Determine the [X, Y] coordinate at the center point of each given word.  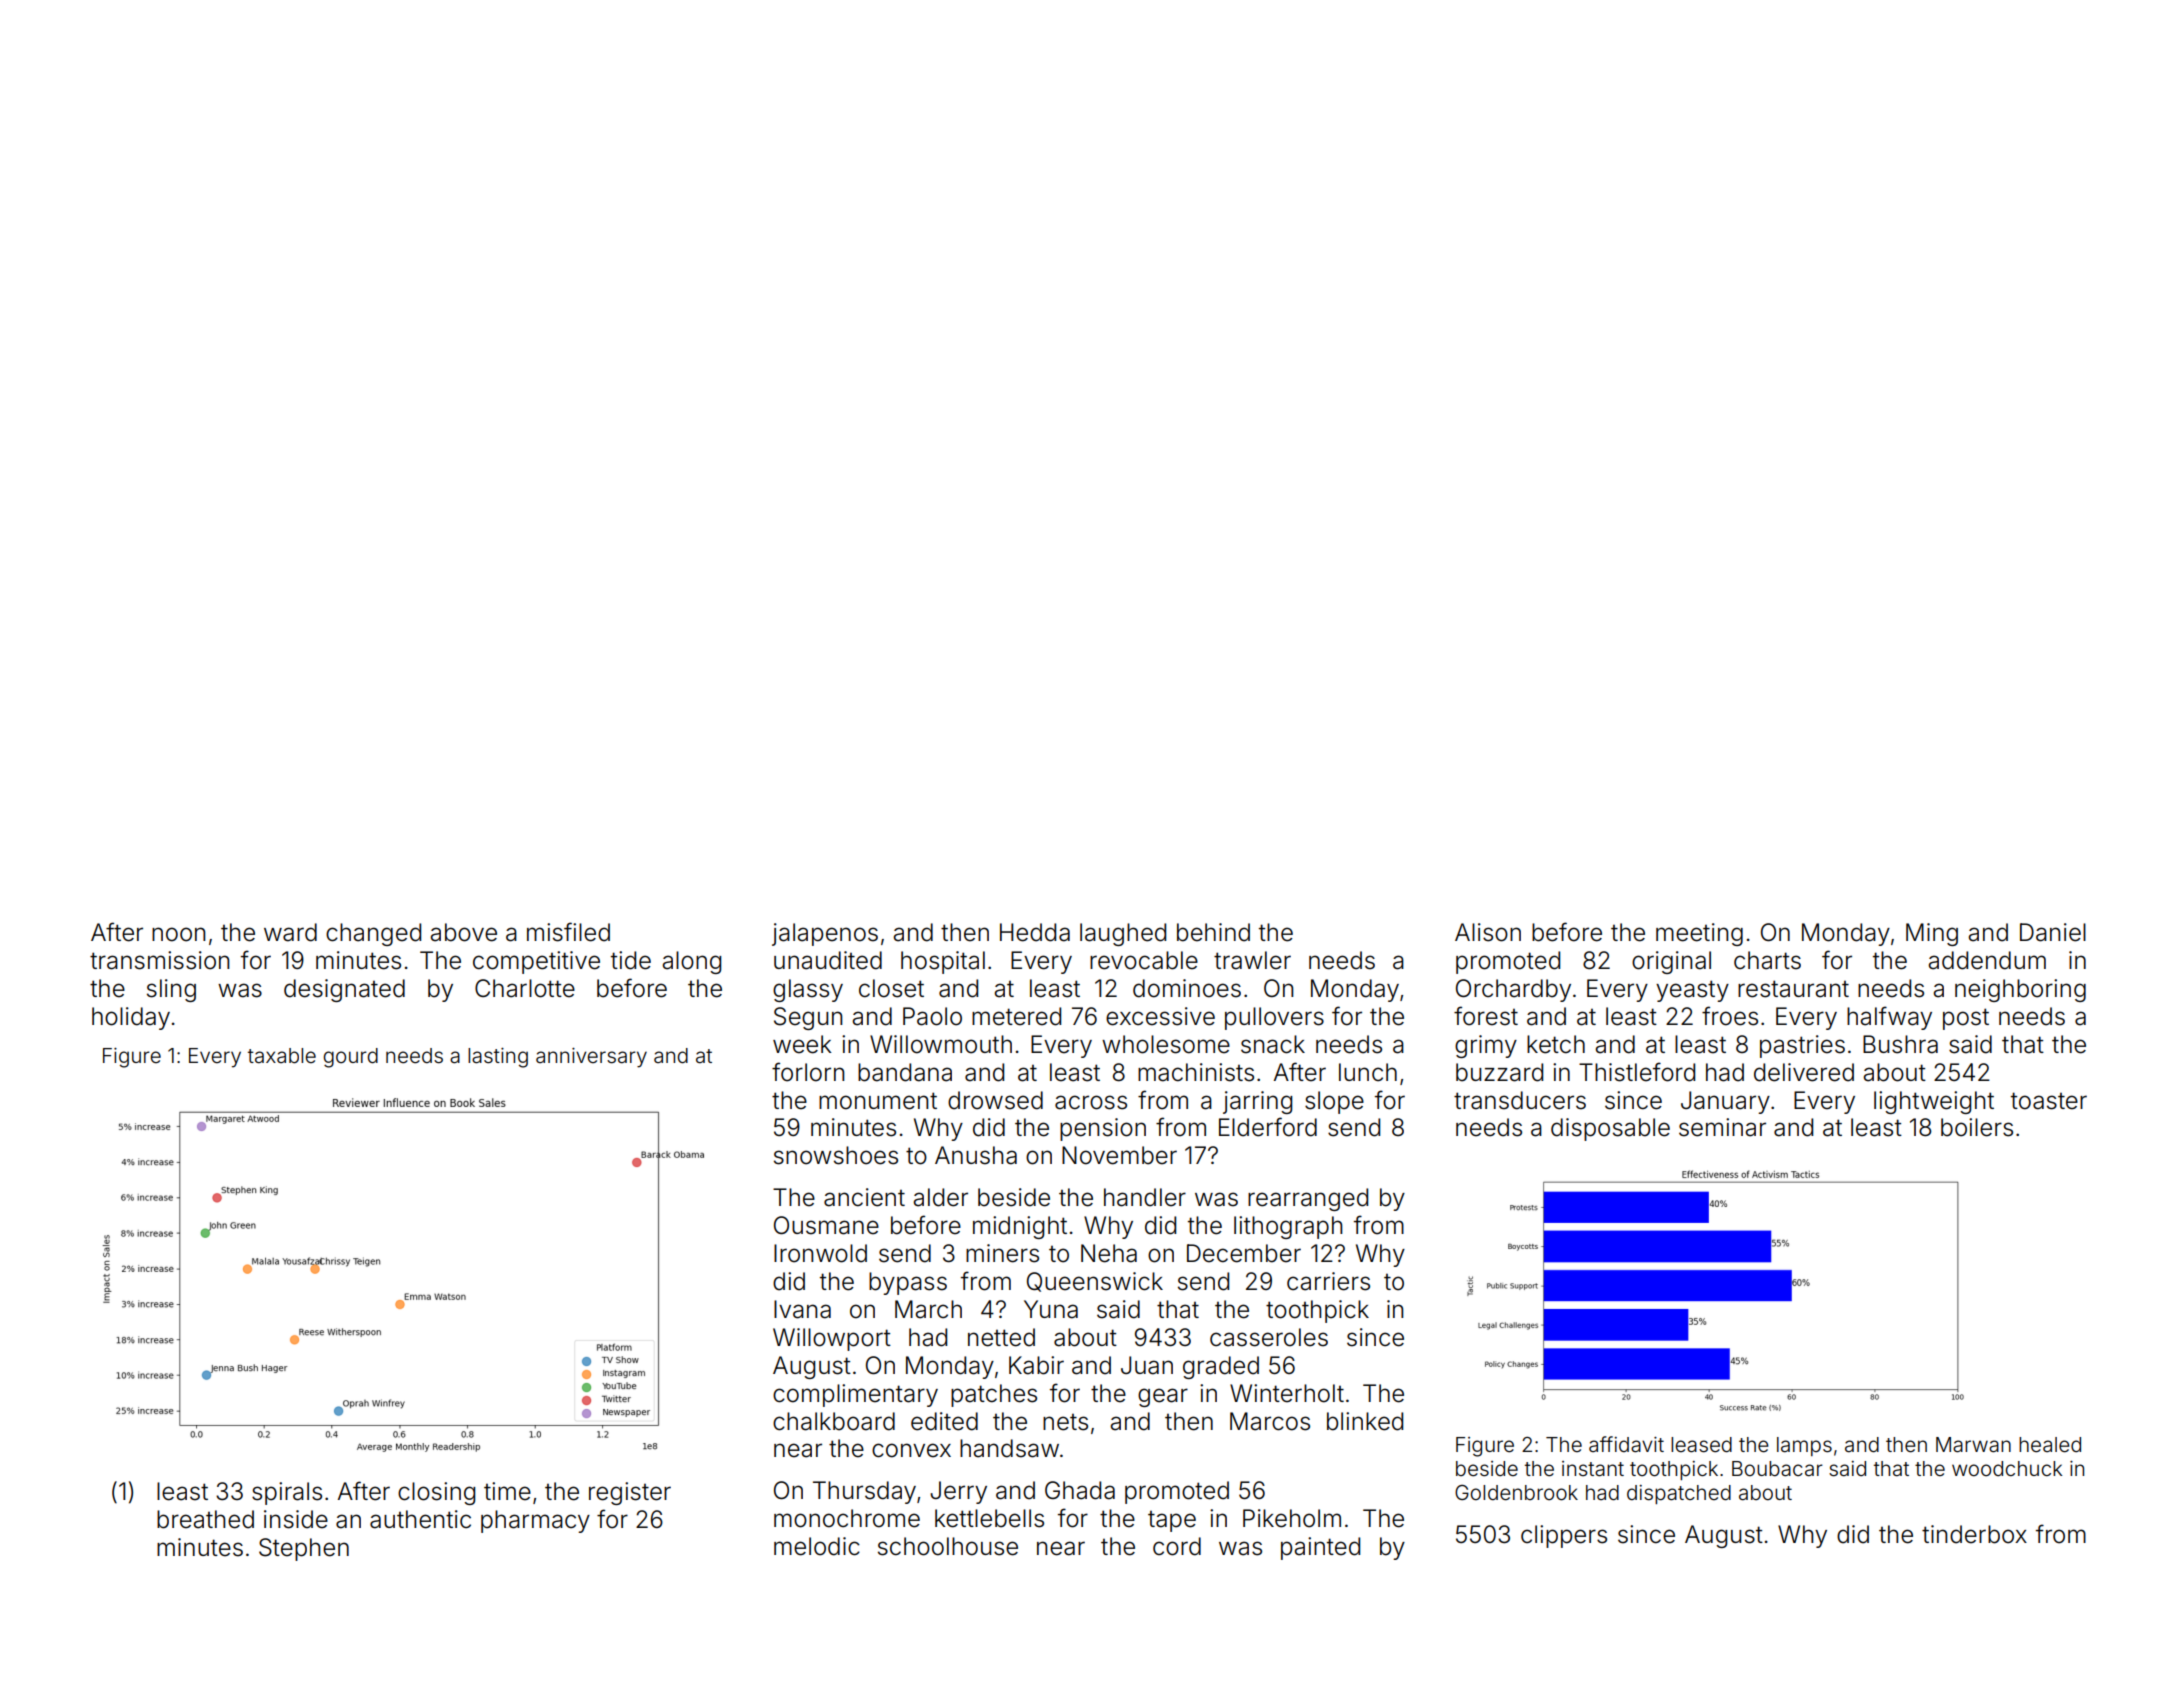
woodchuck [2007, 1469]
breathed [205, 1519]
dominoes [1187, 988]
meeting [1699, 934]
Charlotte [525, 988]
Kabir [1036, 1365]
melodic [817, 1546]
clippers [1564, 1536]
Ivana [802, 1309]
